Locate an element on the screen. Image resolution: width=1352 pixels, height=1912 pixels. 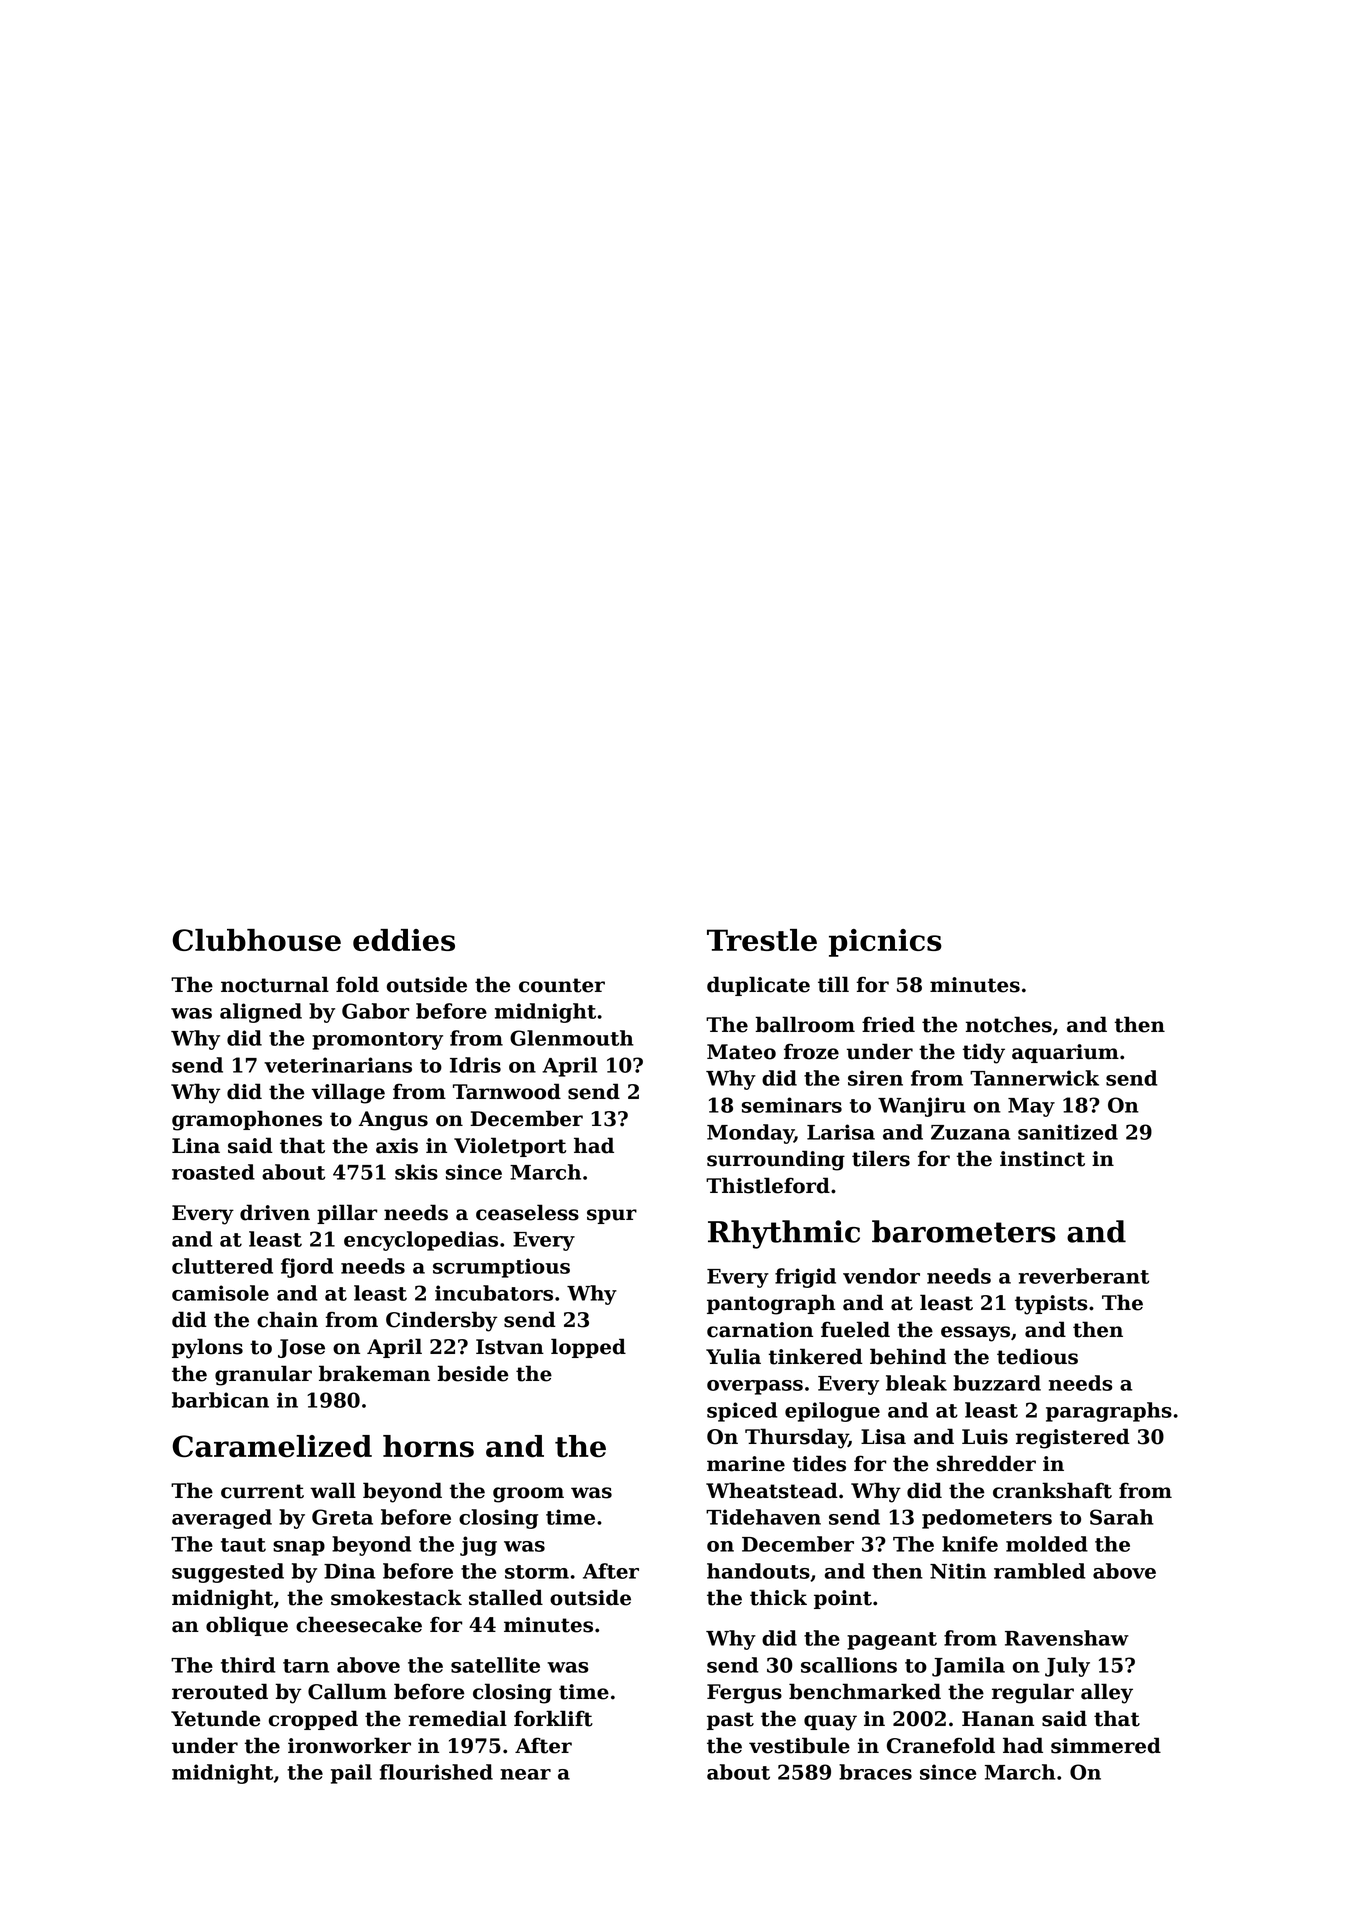
registered is located at coordinates (1073, 1438).
